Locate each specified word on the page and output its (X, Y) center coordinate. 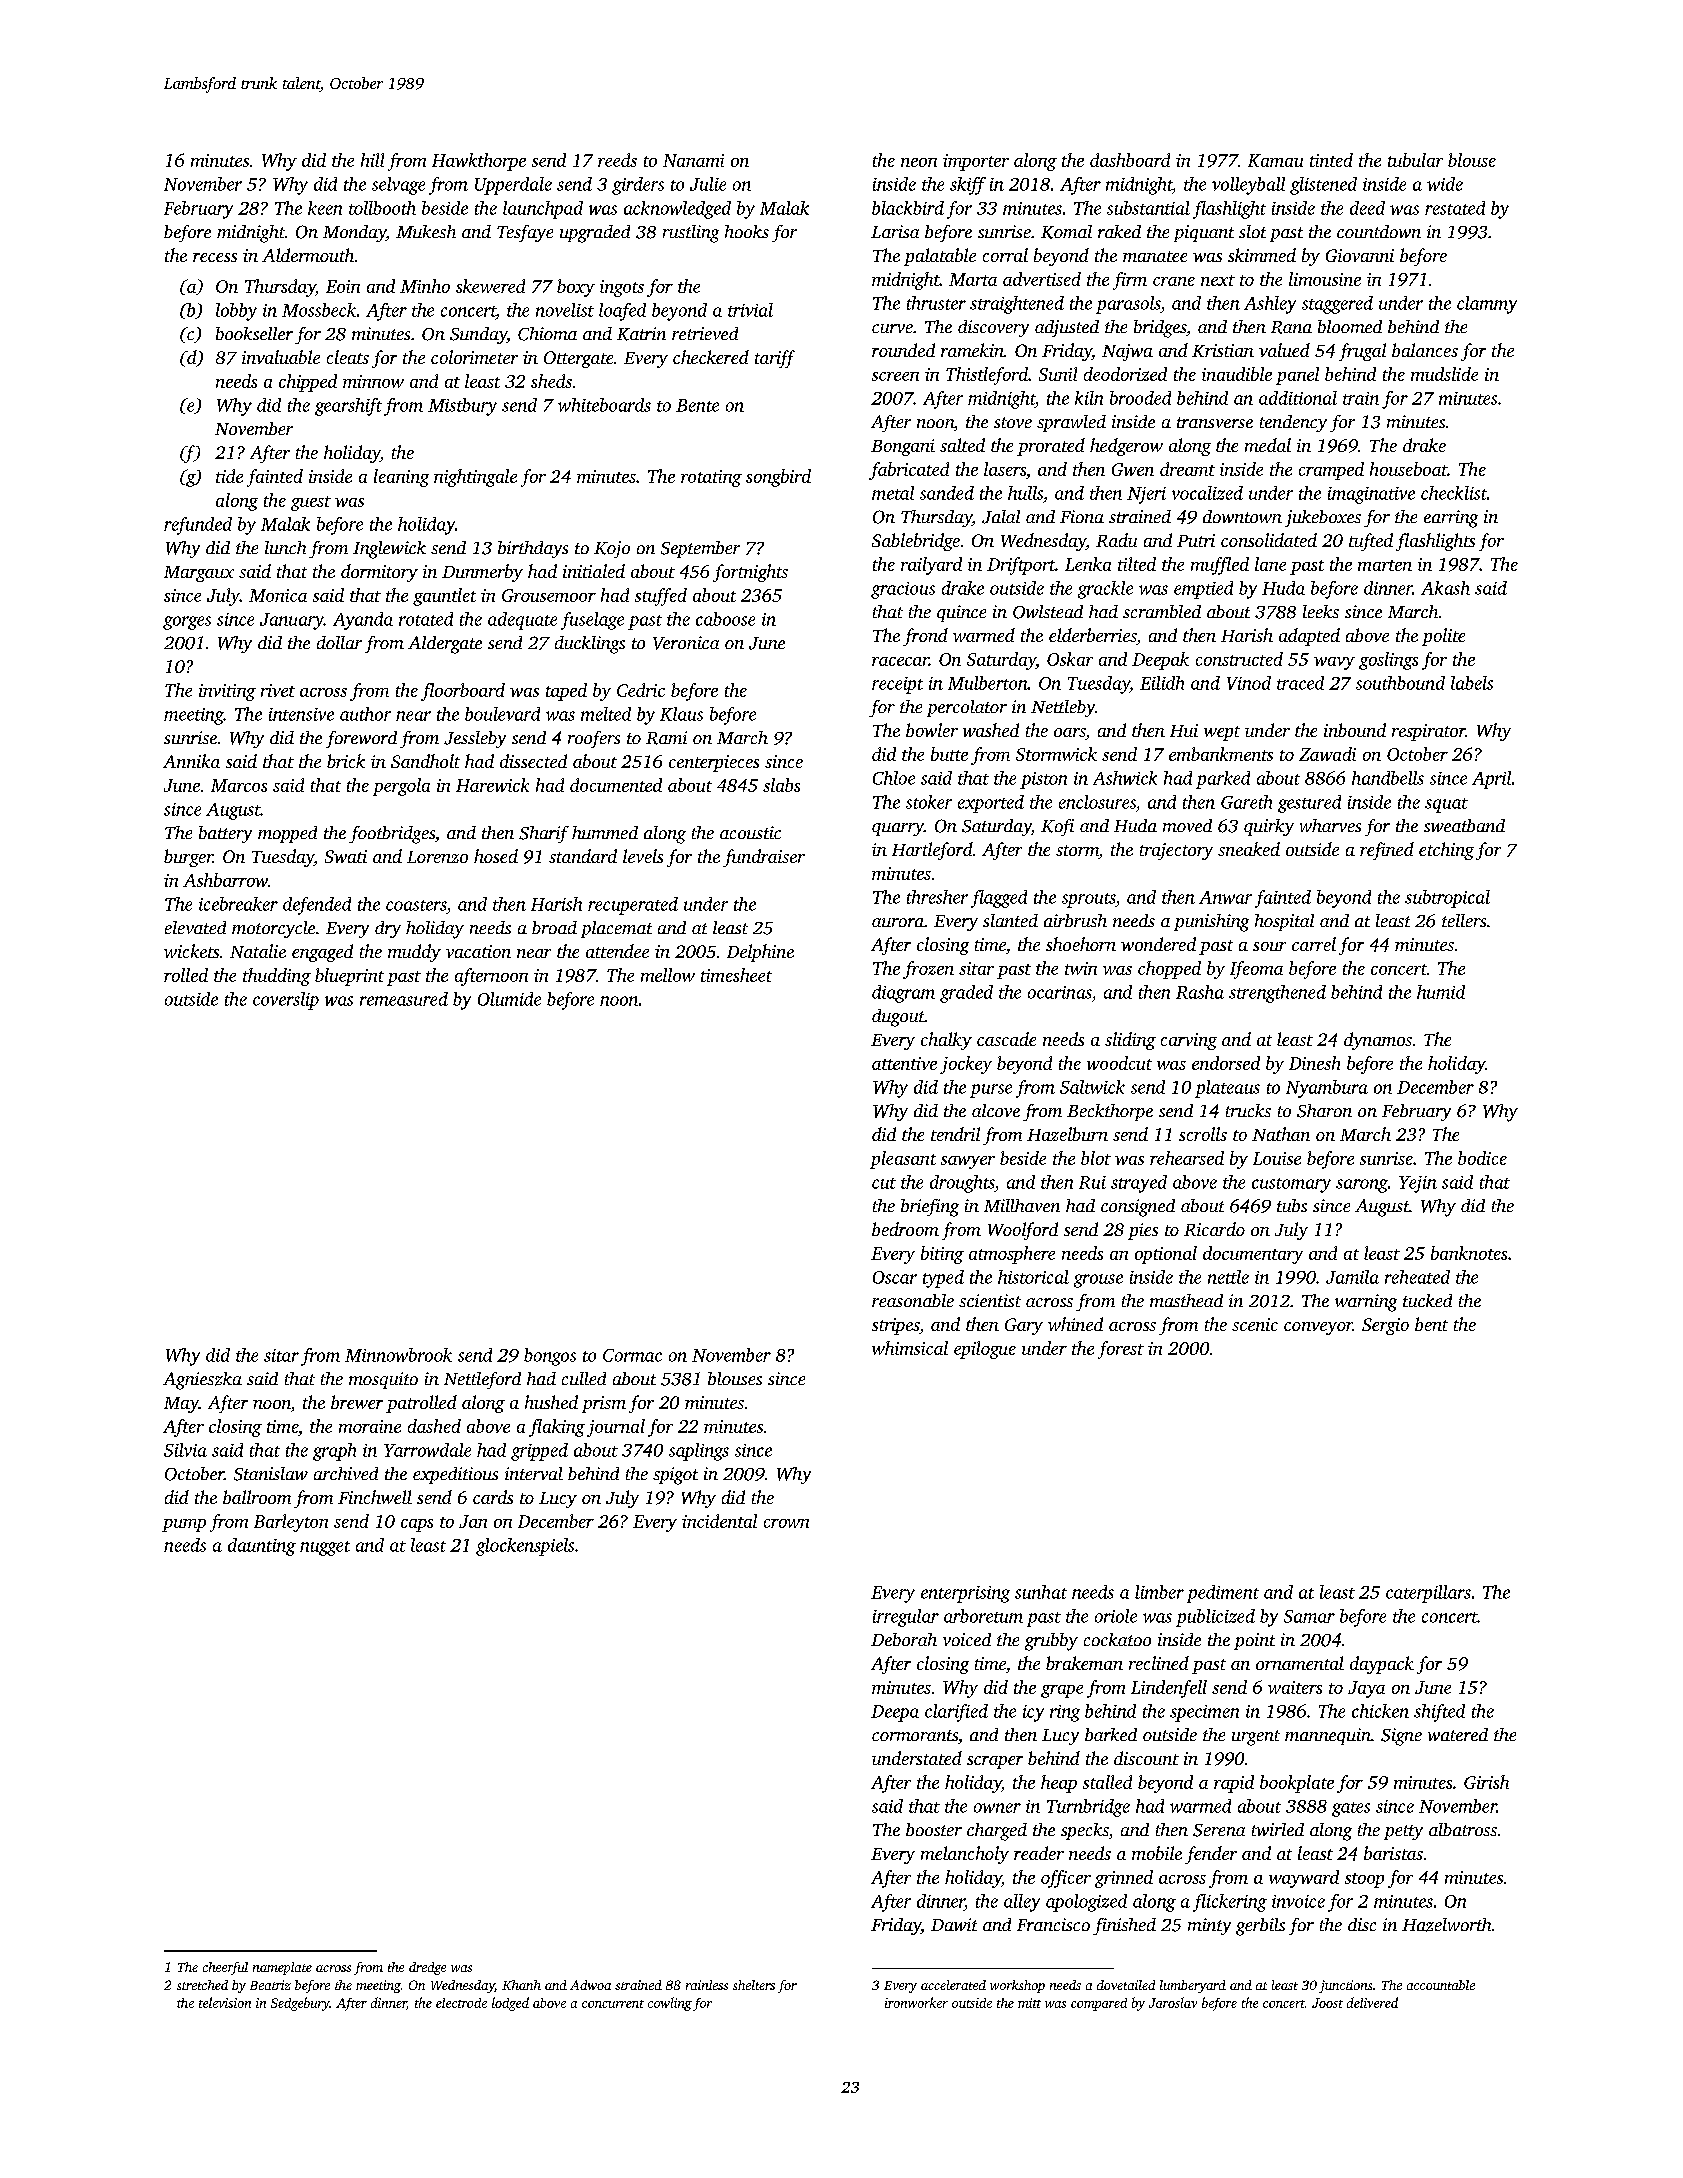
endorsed (1226, 1063)
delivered (1372, 2002)
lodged (510, 2004)
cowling (670, 2004)
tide (229, 476)
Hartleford (932, 851)
